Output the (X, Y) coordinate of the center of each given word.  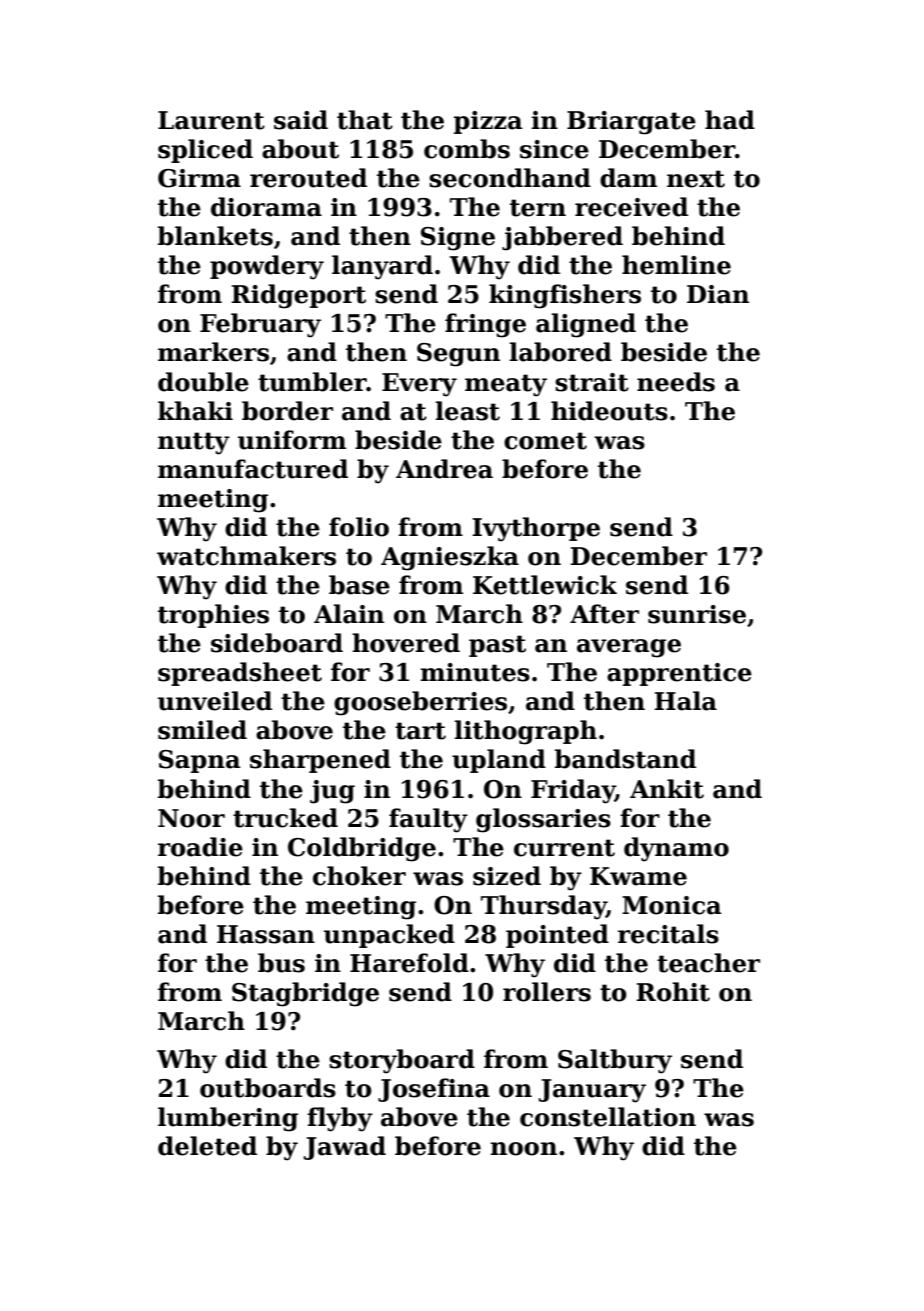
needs (676, 382)
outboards (268, 1088)
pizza (488, 122)
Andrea (444, 469)
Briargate (631, 123)
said (301, 120)
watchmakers (246, 556)
